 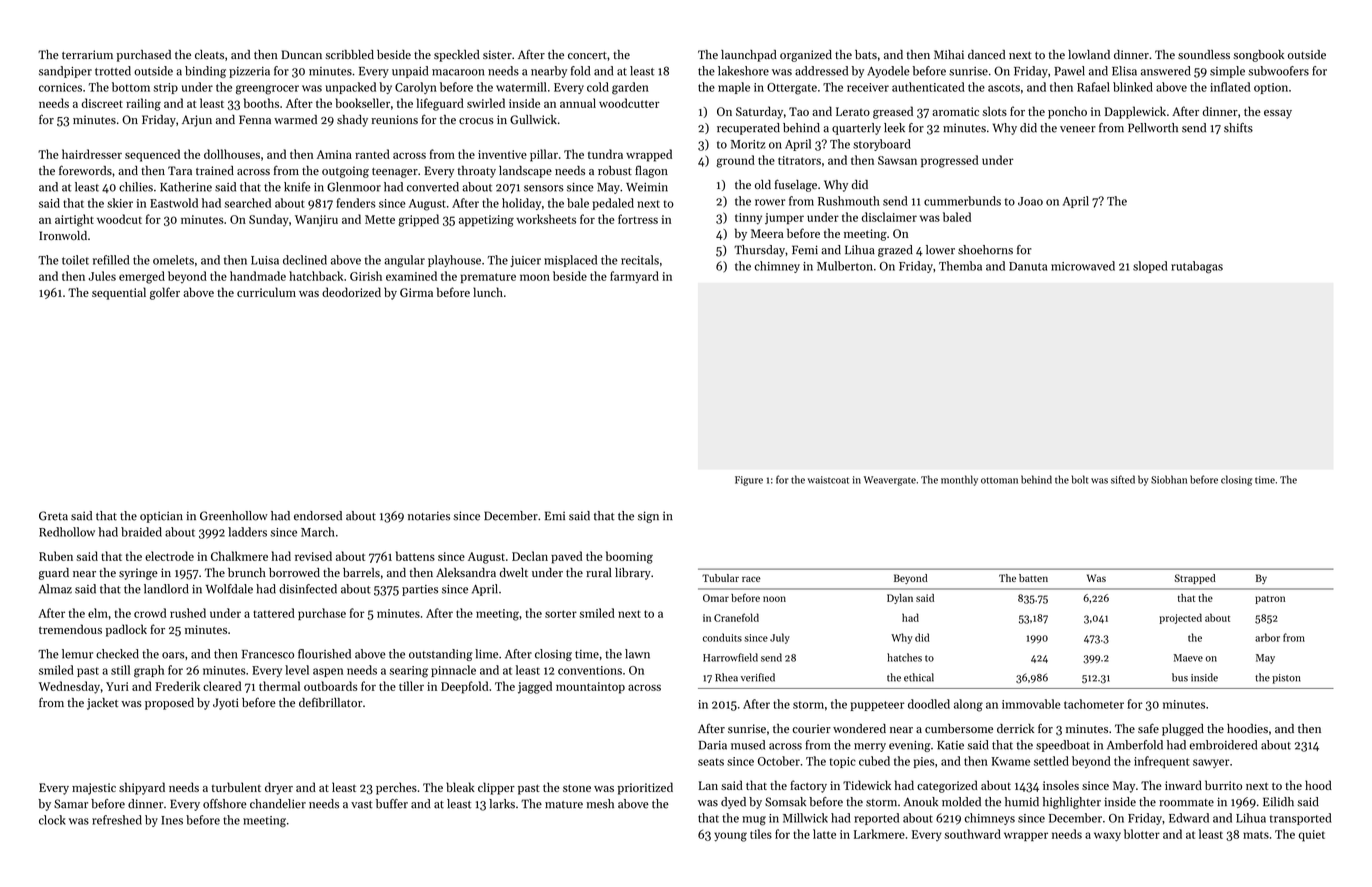 What do you see at coordinates (866, 55) in the document?
I see `bats` at bounding box center [866, 55].
